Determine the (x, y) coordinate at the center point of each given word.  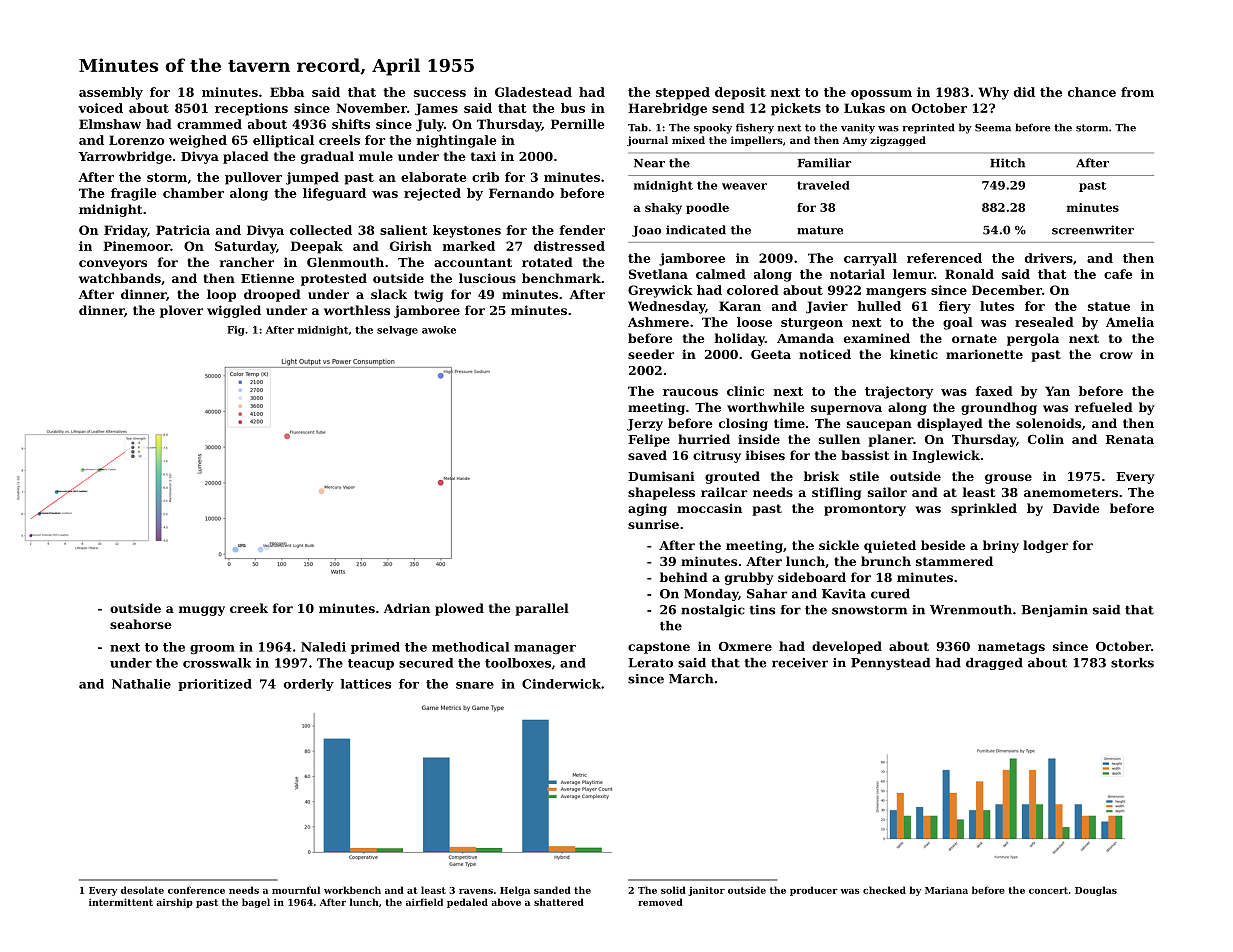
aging (647, 509)
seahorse (141, 624)
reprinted (928, 128)
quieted (890, 546)
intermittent (121, 902)
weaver (744, 186)
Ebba (287, 92)
